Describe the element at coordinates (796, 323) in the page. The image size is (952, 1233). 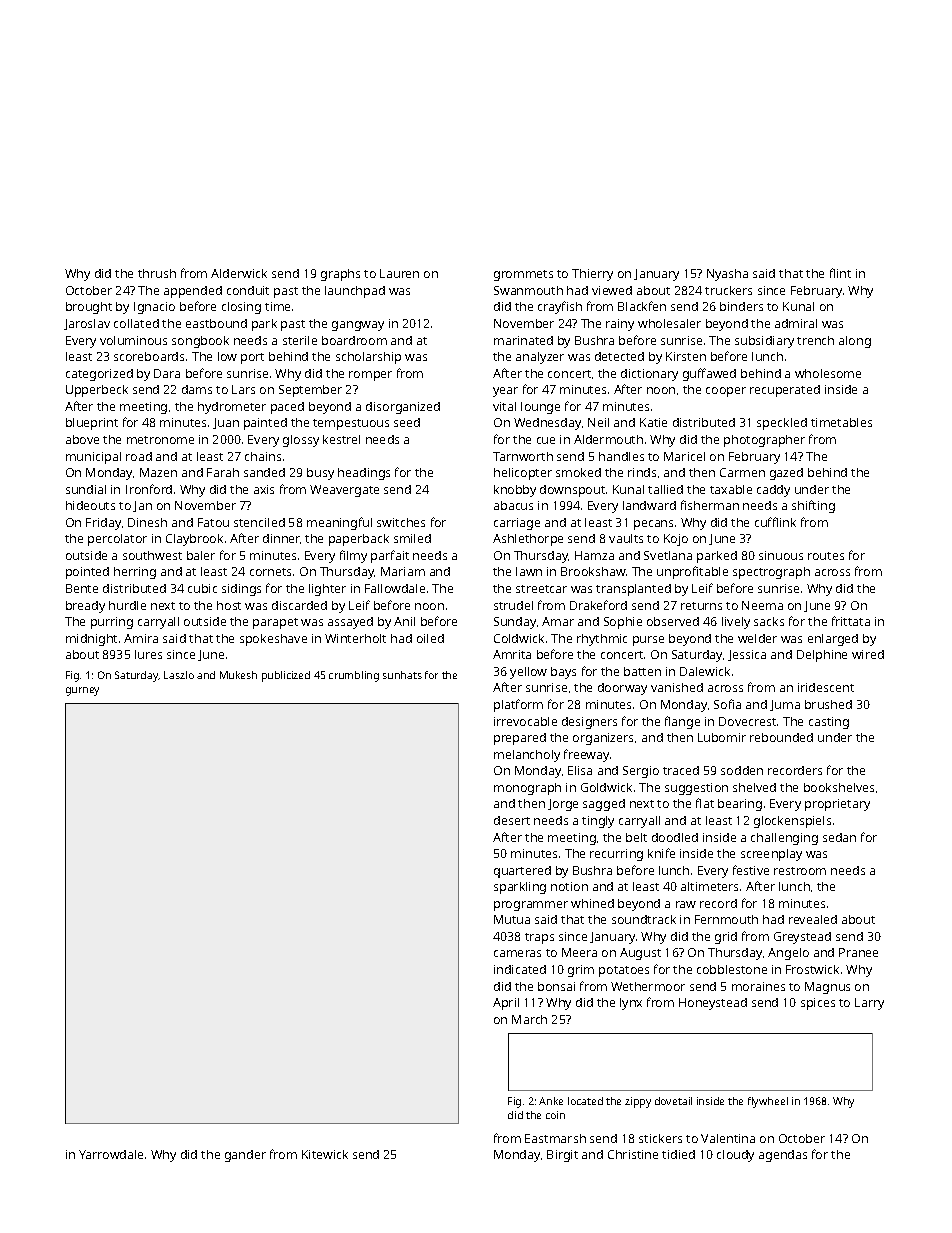
I see `admiral` at that location.
